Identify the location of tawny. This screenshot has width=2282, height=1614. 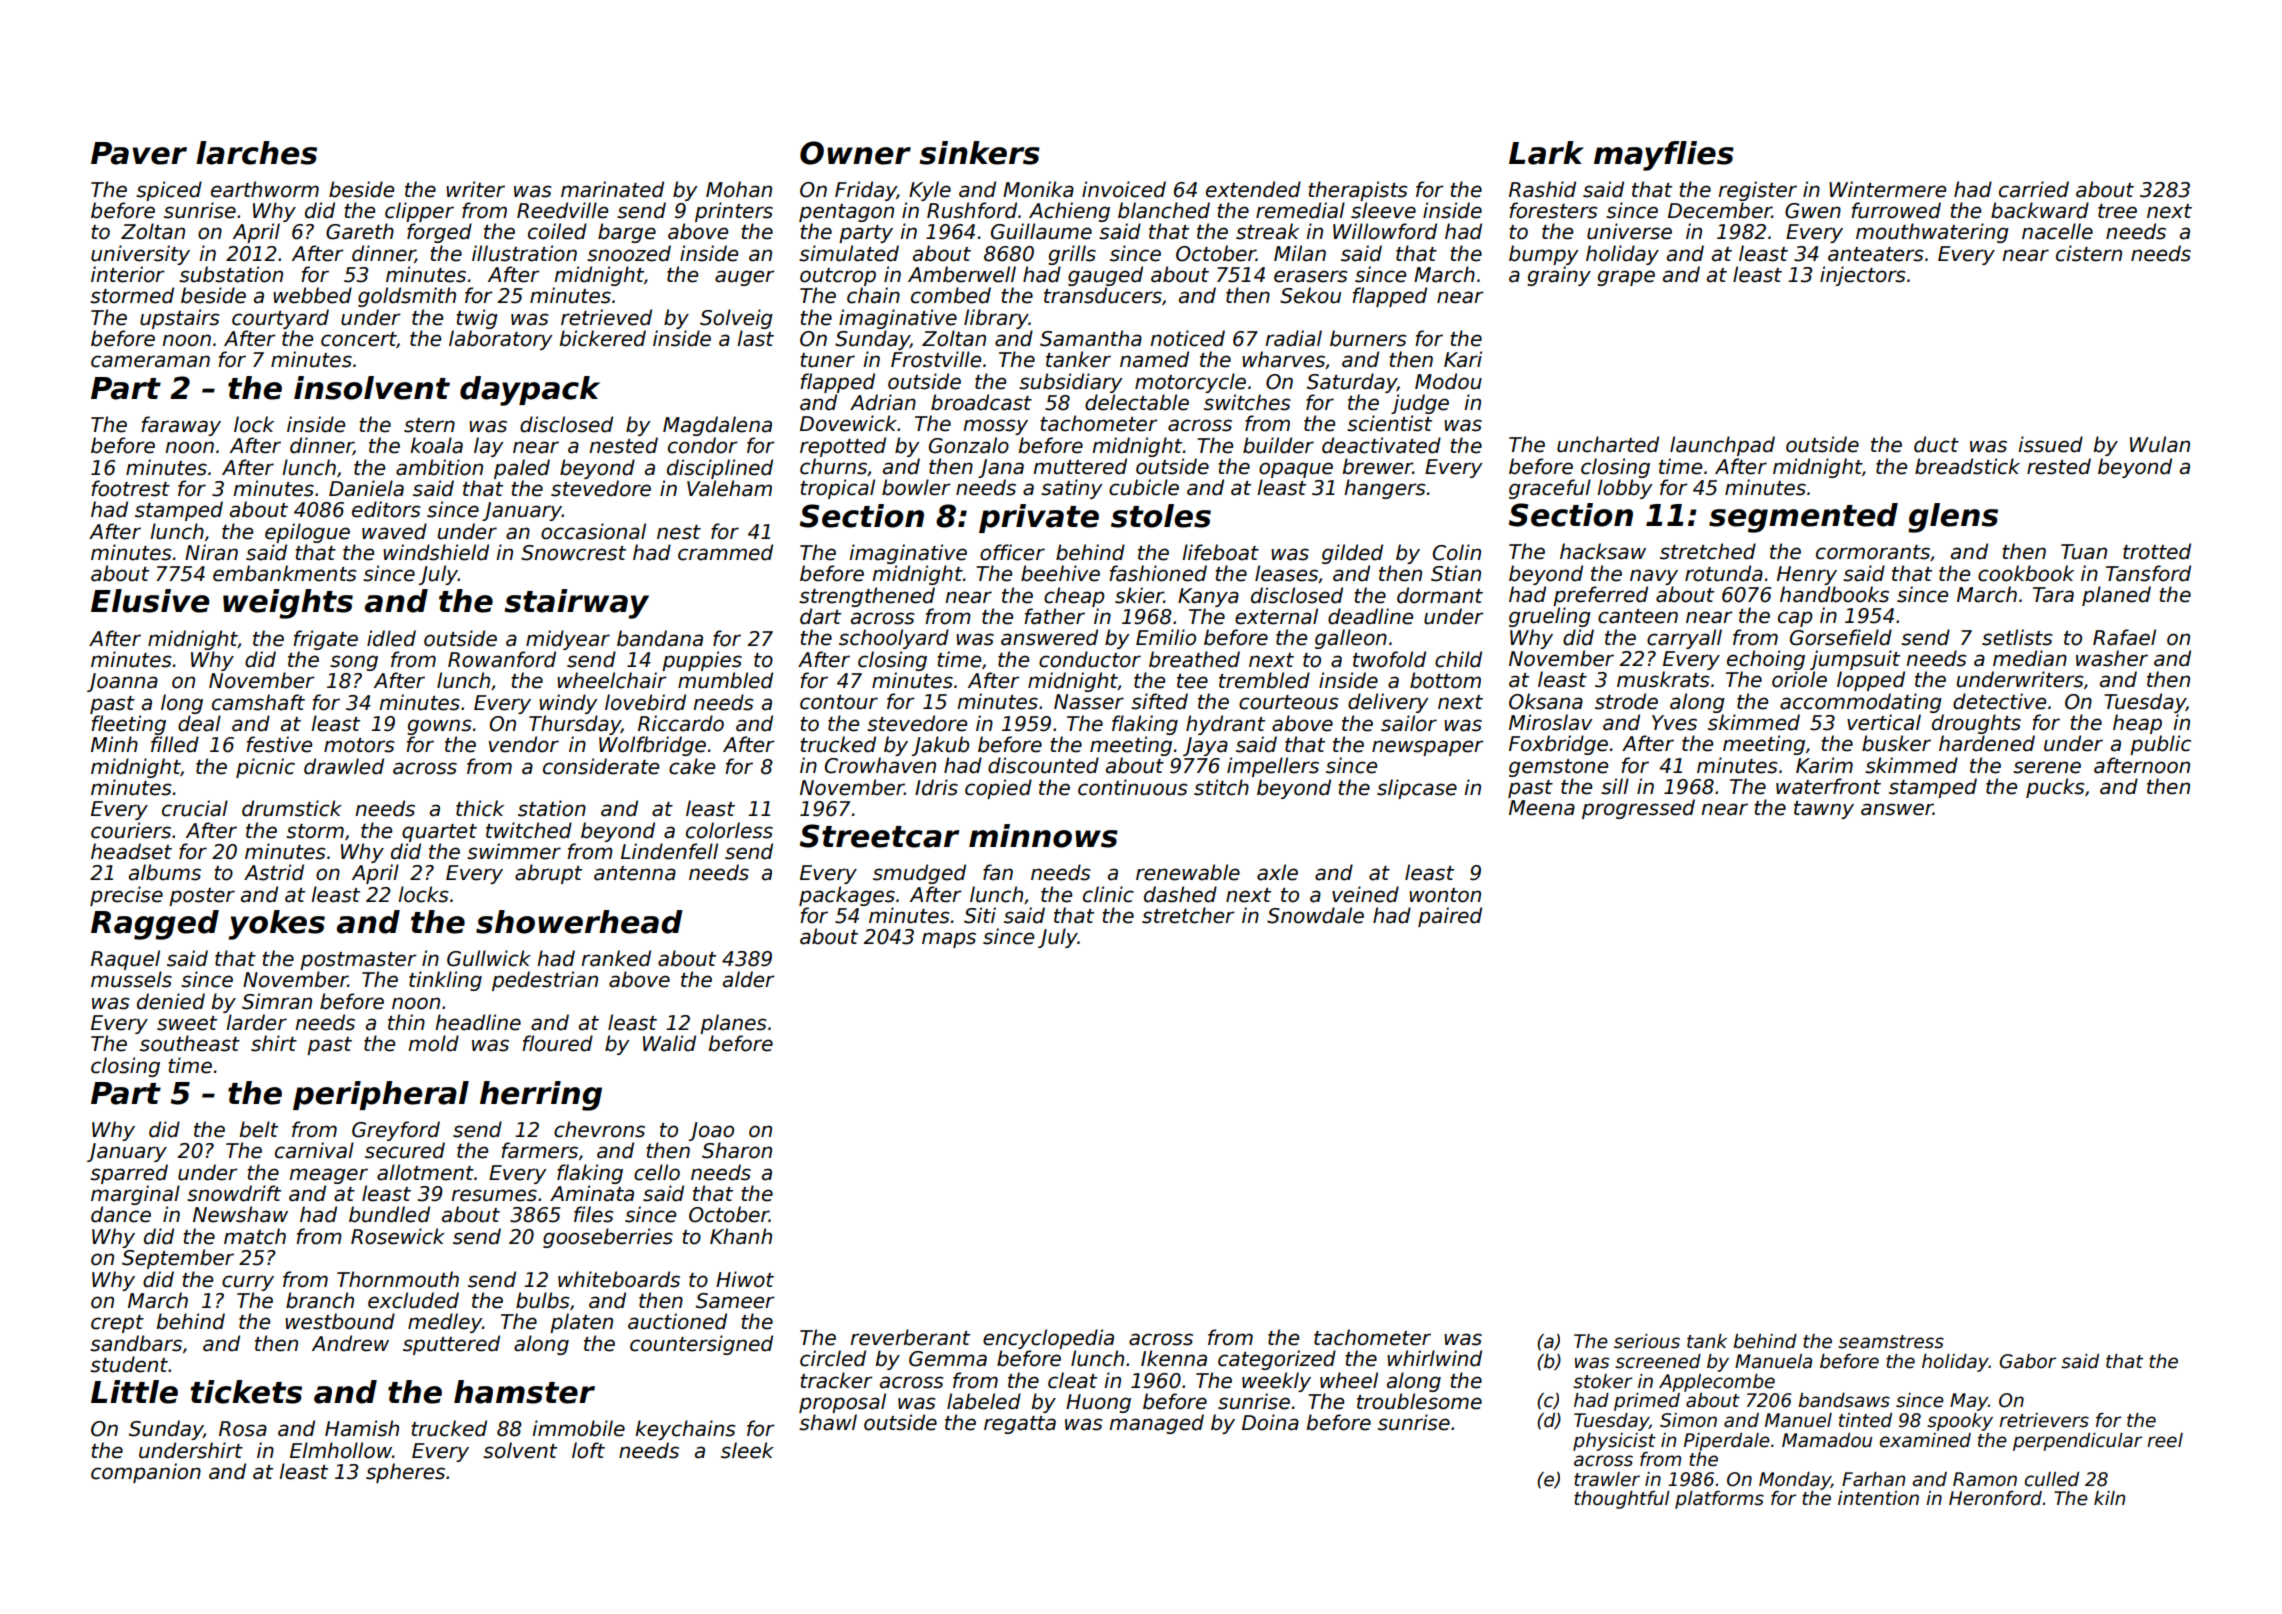
(1824, 810).
